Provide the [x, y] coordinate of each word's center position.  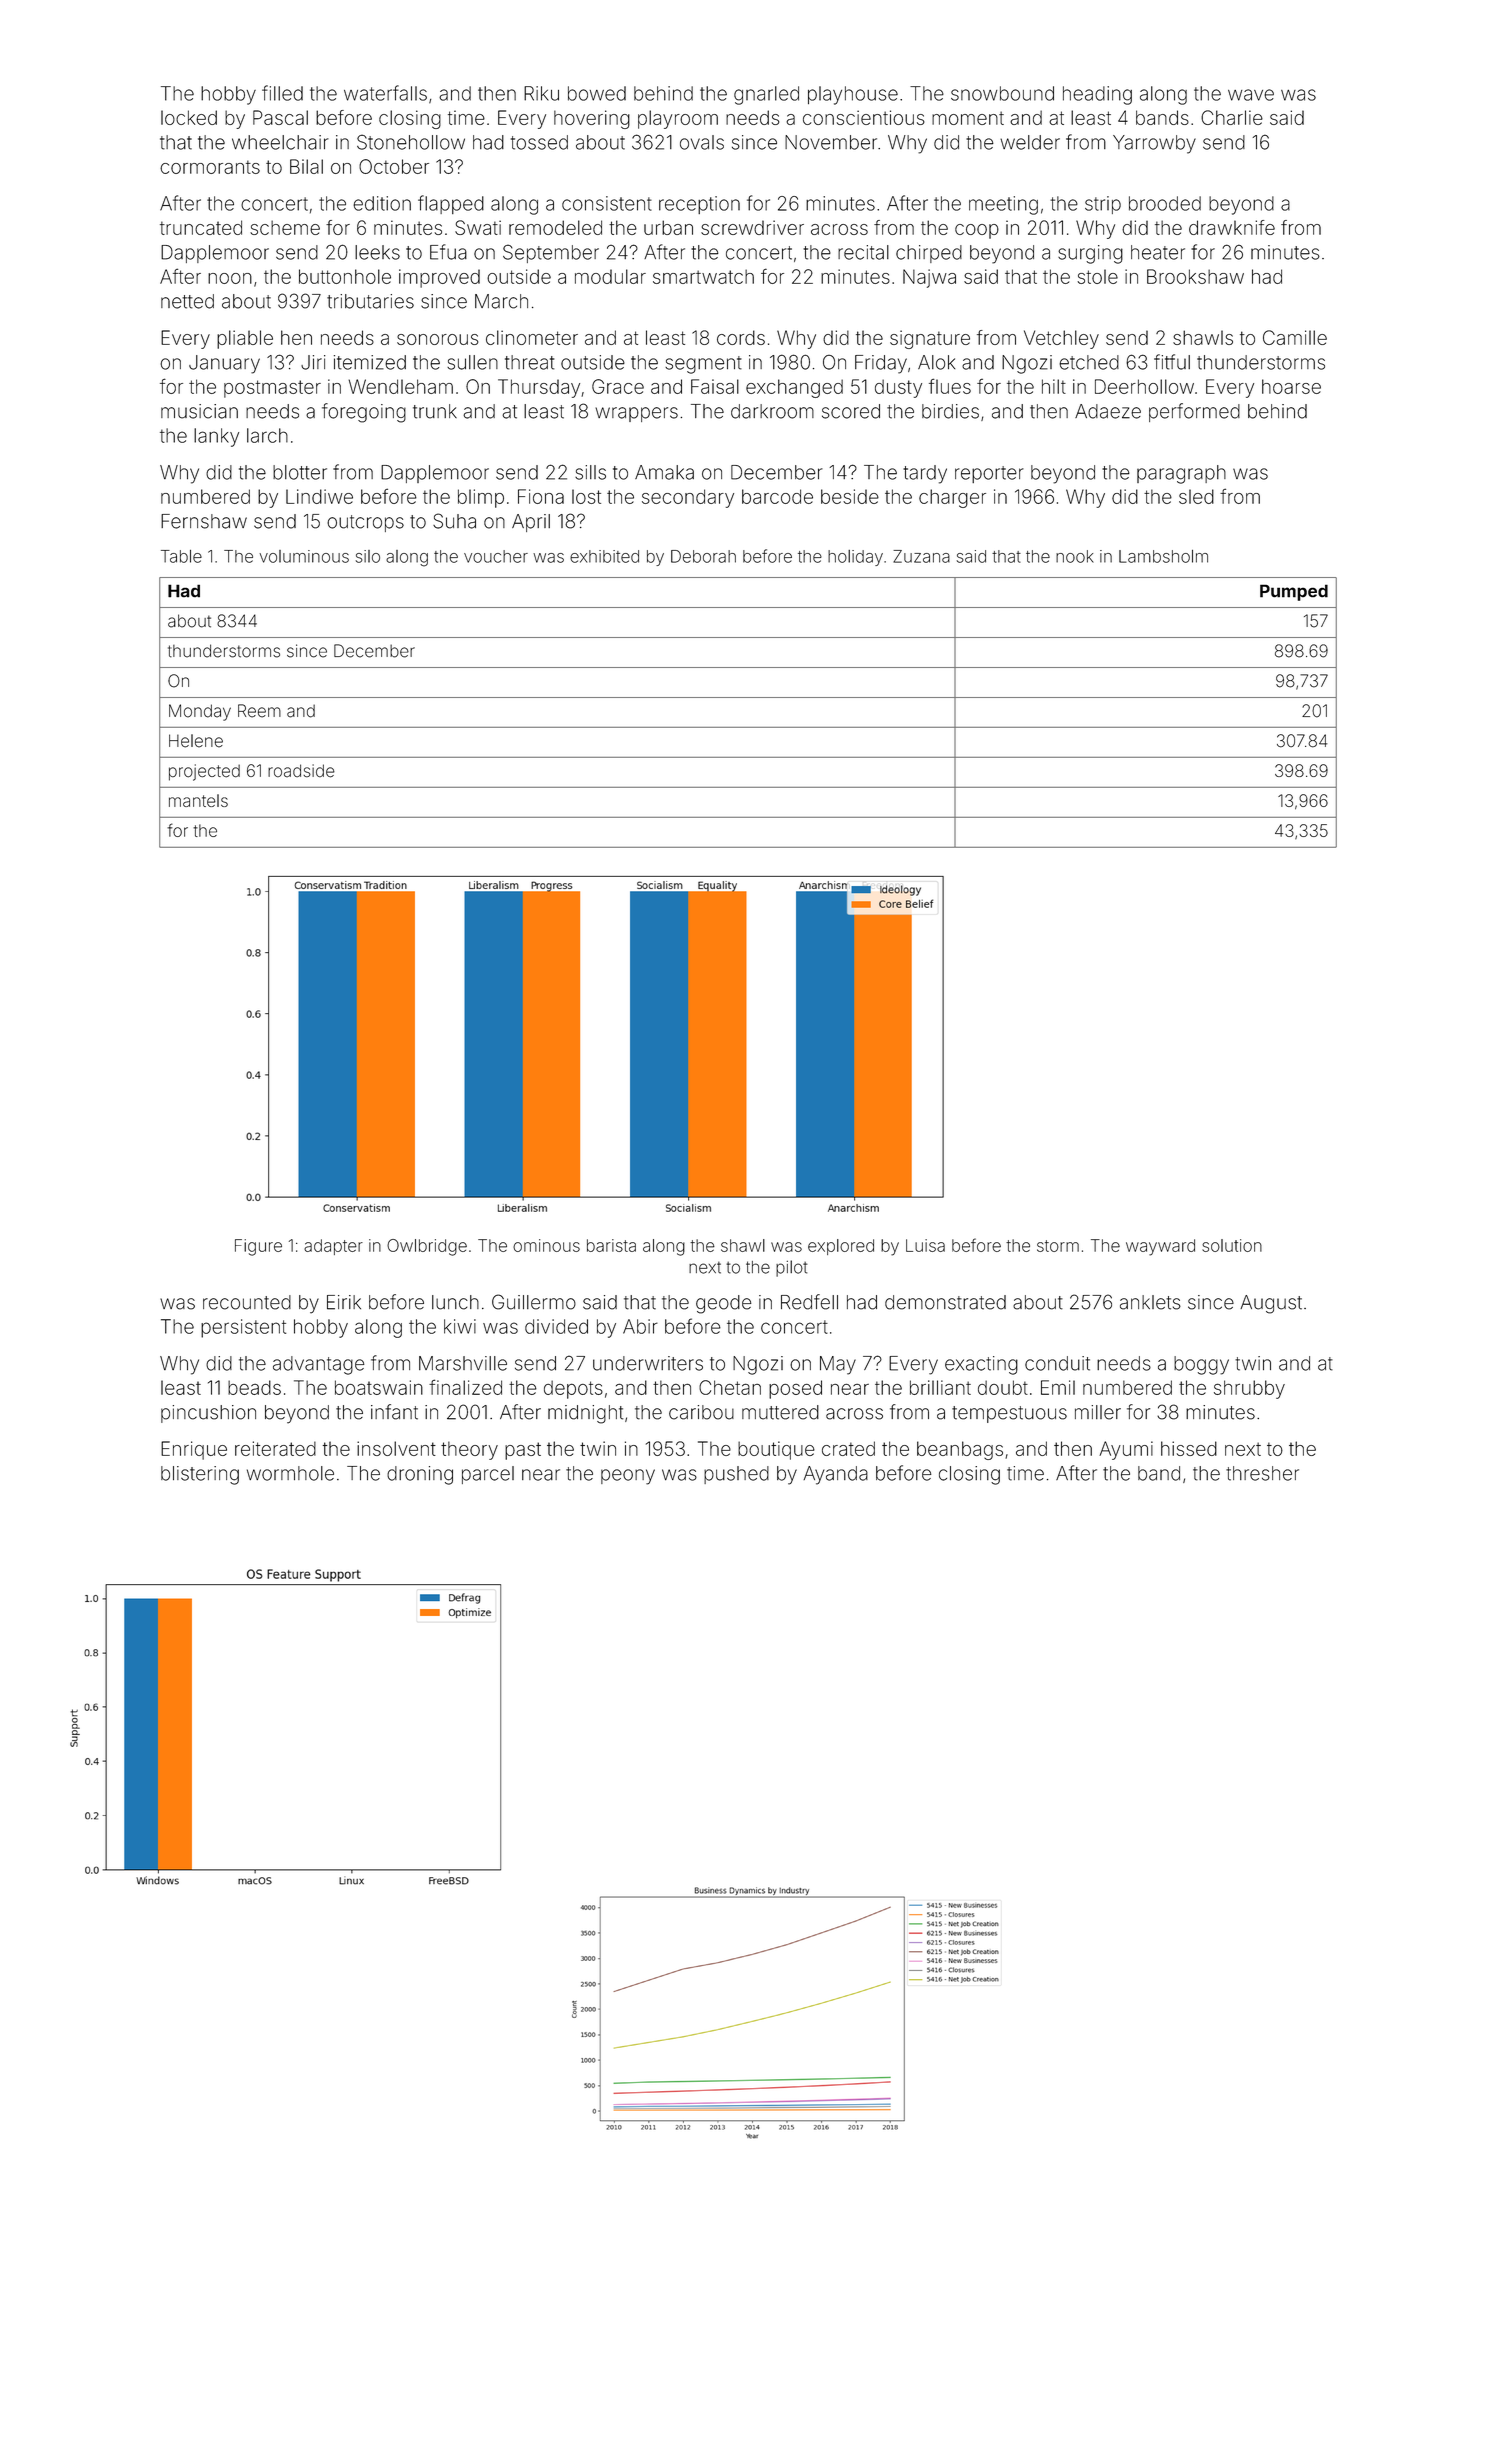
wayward [1160, 1247]
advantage [318, 1365]
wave [1251, 95]
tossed [539, 142]
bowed [597, 93]
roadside [301, 771]
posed [795, 1389]
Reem [259, 711]
